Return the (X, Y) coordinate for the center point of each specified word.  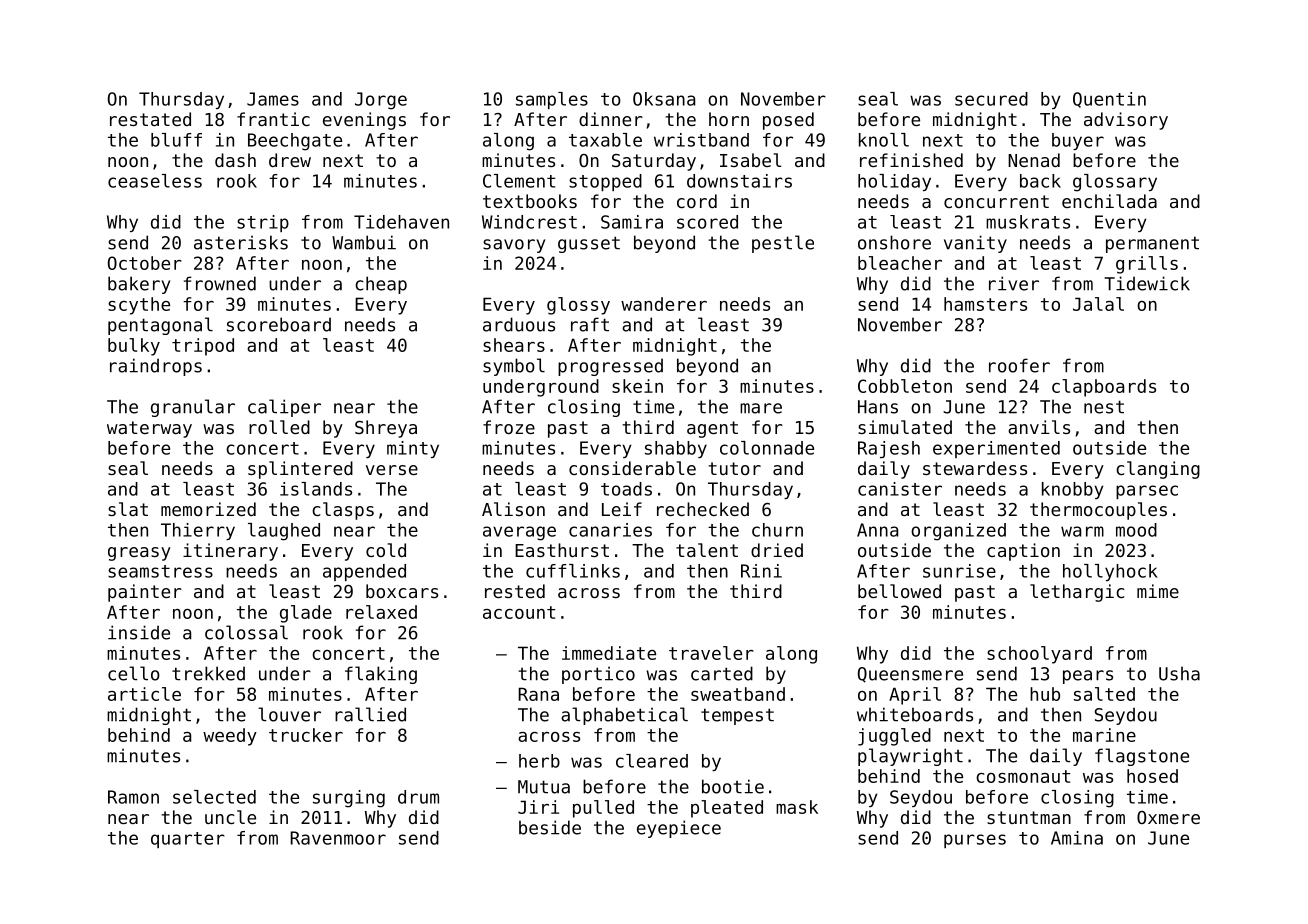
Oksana (664, 99)
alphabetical (624, 716)
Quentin (1109, 100)
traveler (711, 653)
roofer (1019, 365)
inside (139, 632)
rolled (279, 427)
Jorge (381, 101)
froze (509, 427)
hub (1045, 694)
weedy (230, 737)
